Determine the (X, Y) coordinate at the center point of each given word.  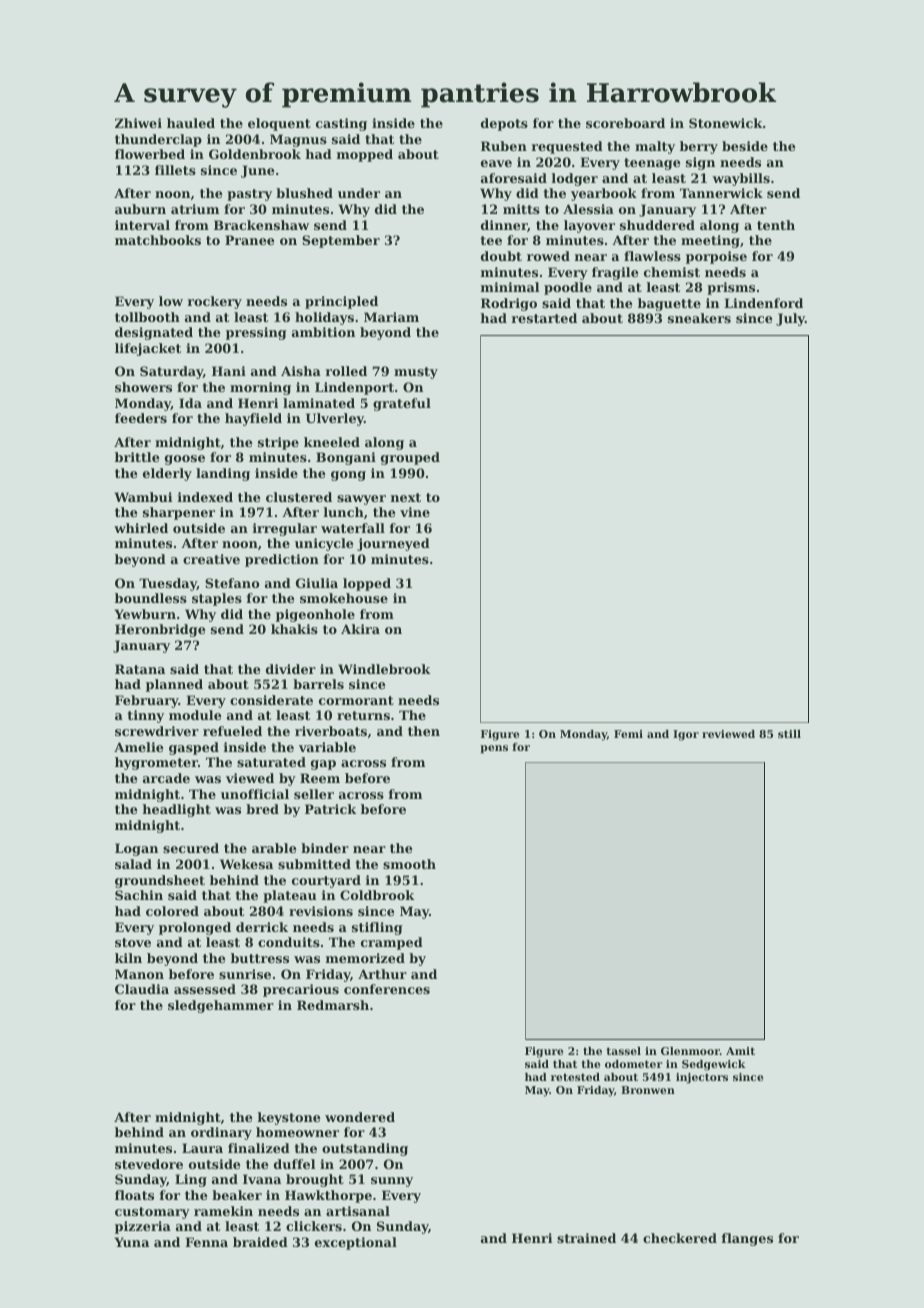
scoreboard (625, 123)
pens (494, 749)
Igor (686, 735)
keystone (289, 1118)
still (789, 734)
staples (217, 599)
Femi (628, 734)
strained (586, 1238)
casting (341, 124)
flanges (747, 1239)
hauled (191, 123)
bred (262, 809)
